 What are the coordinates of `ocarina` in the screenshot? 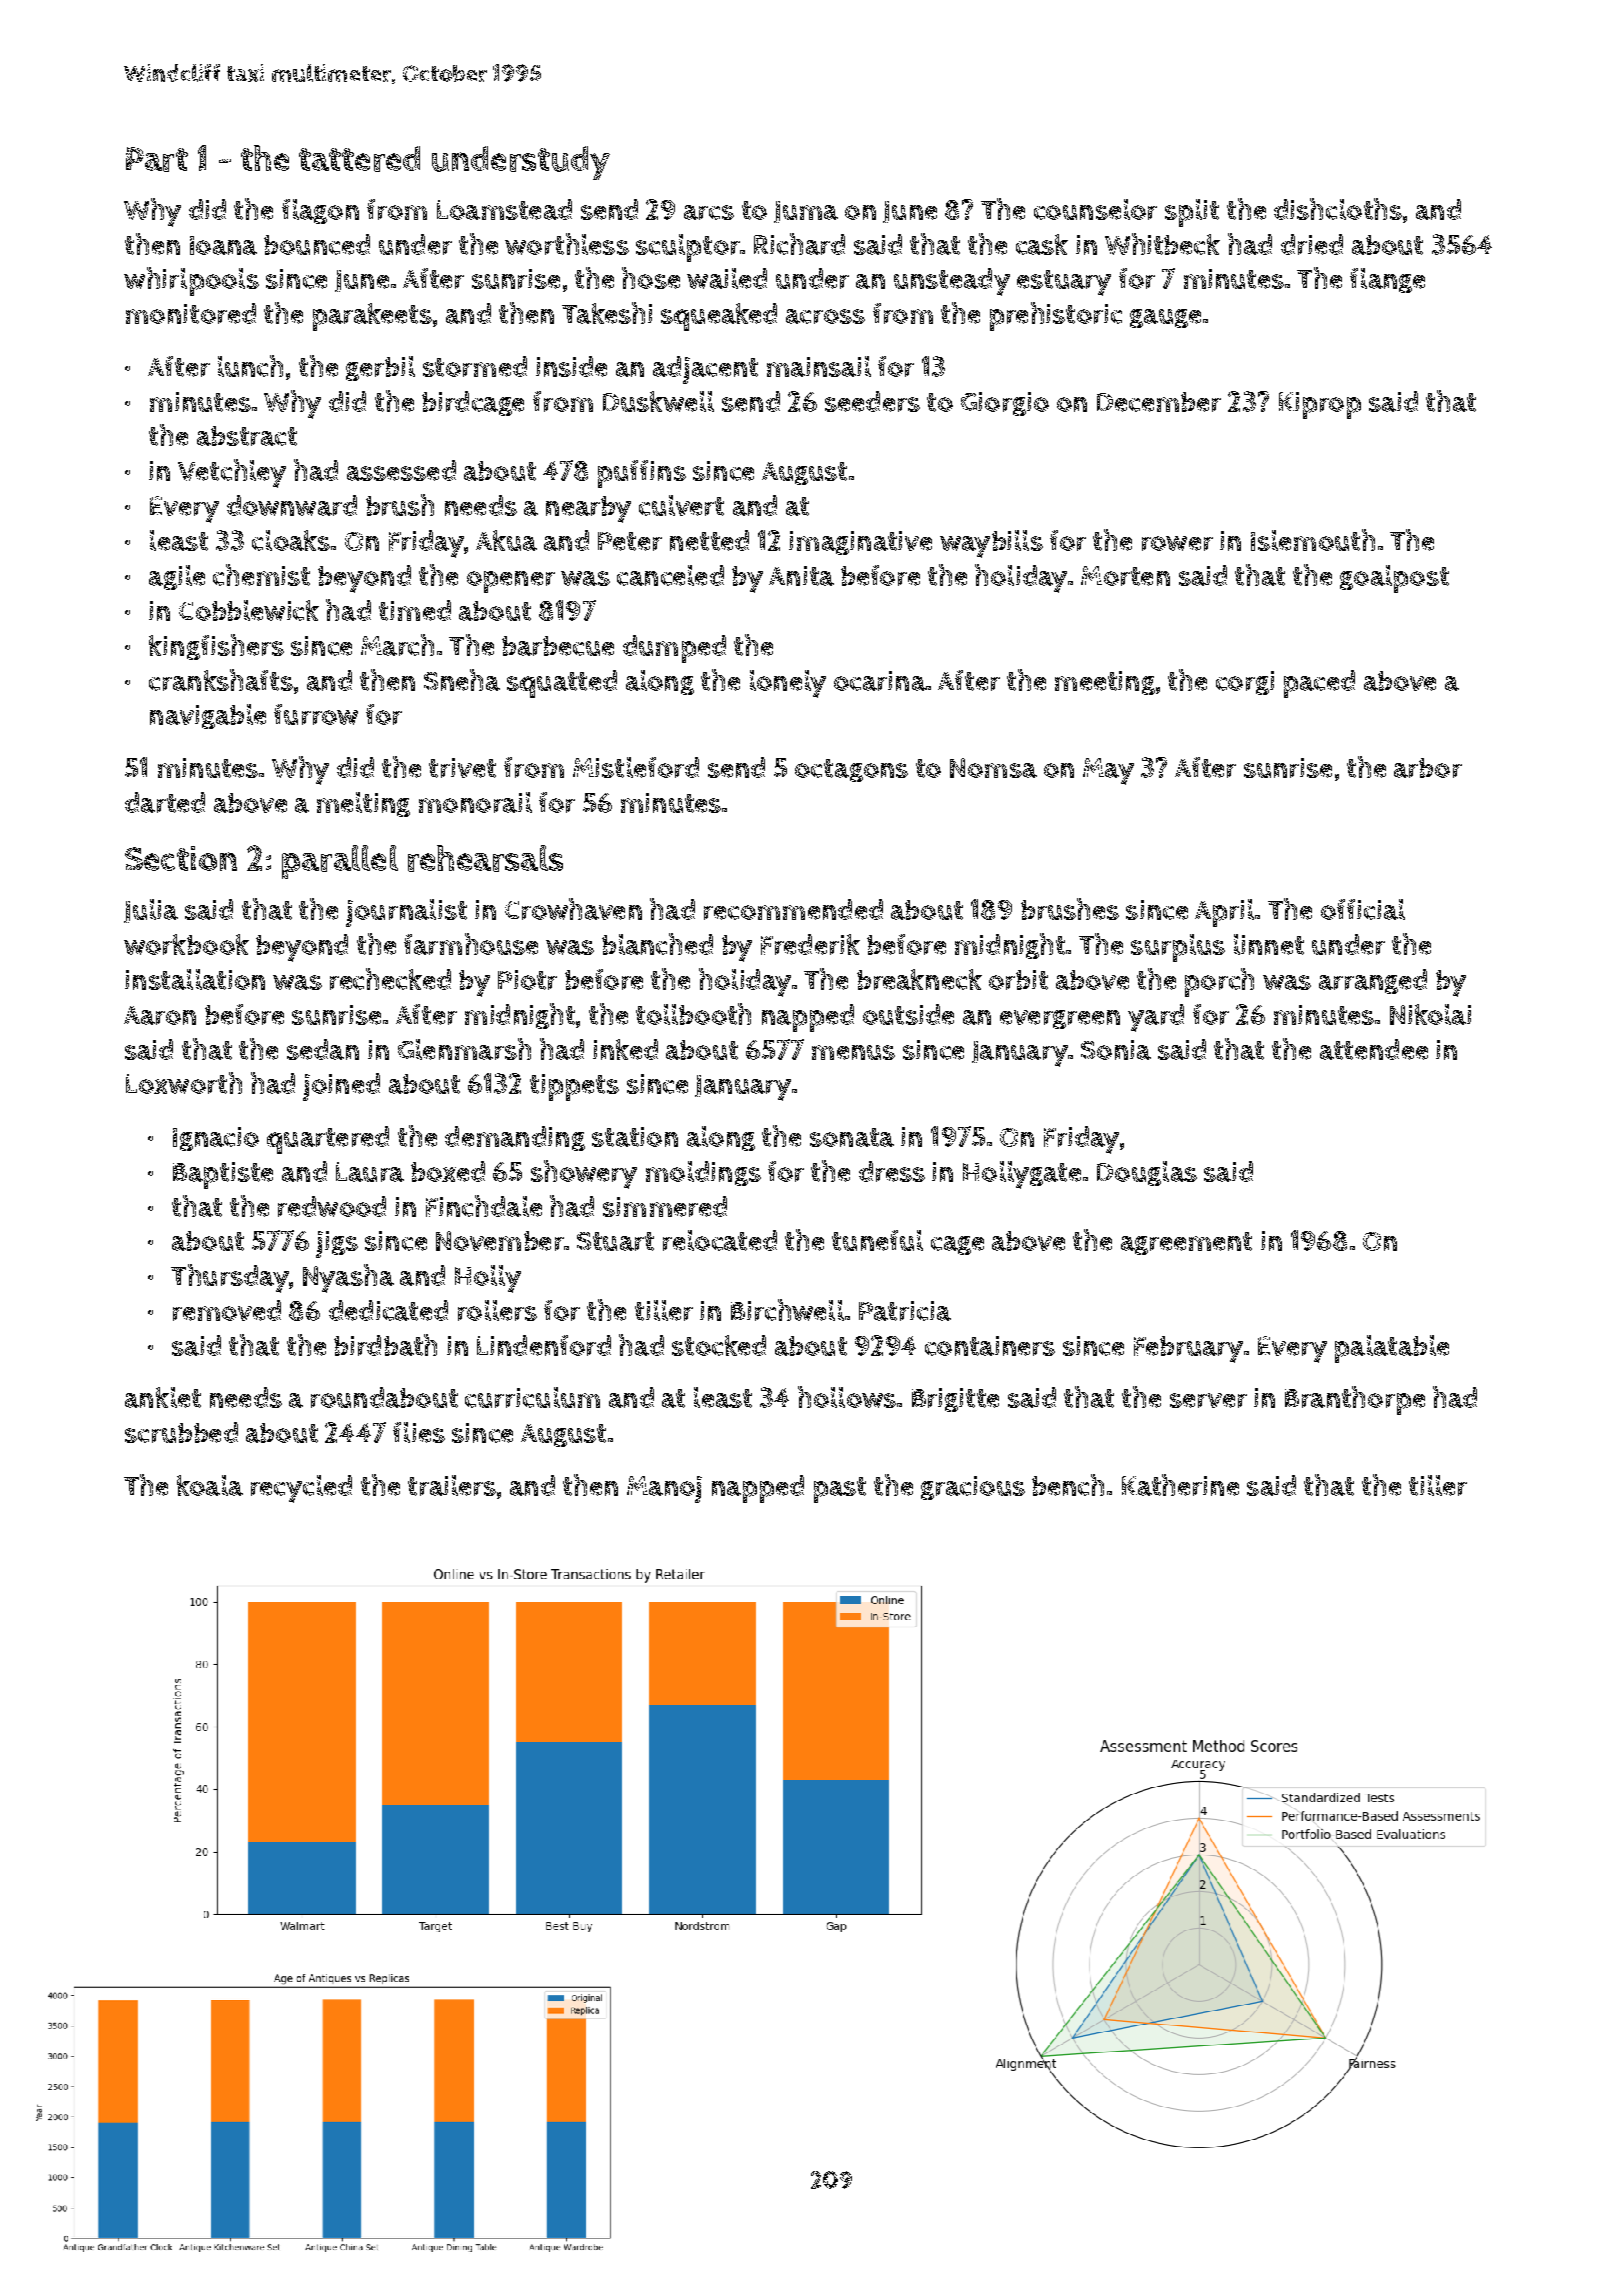 It's located at (880, 681).
